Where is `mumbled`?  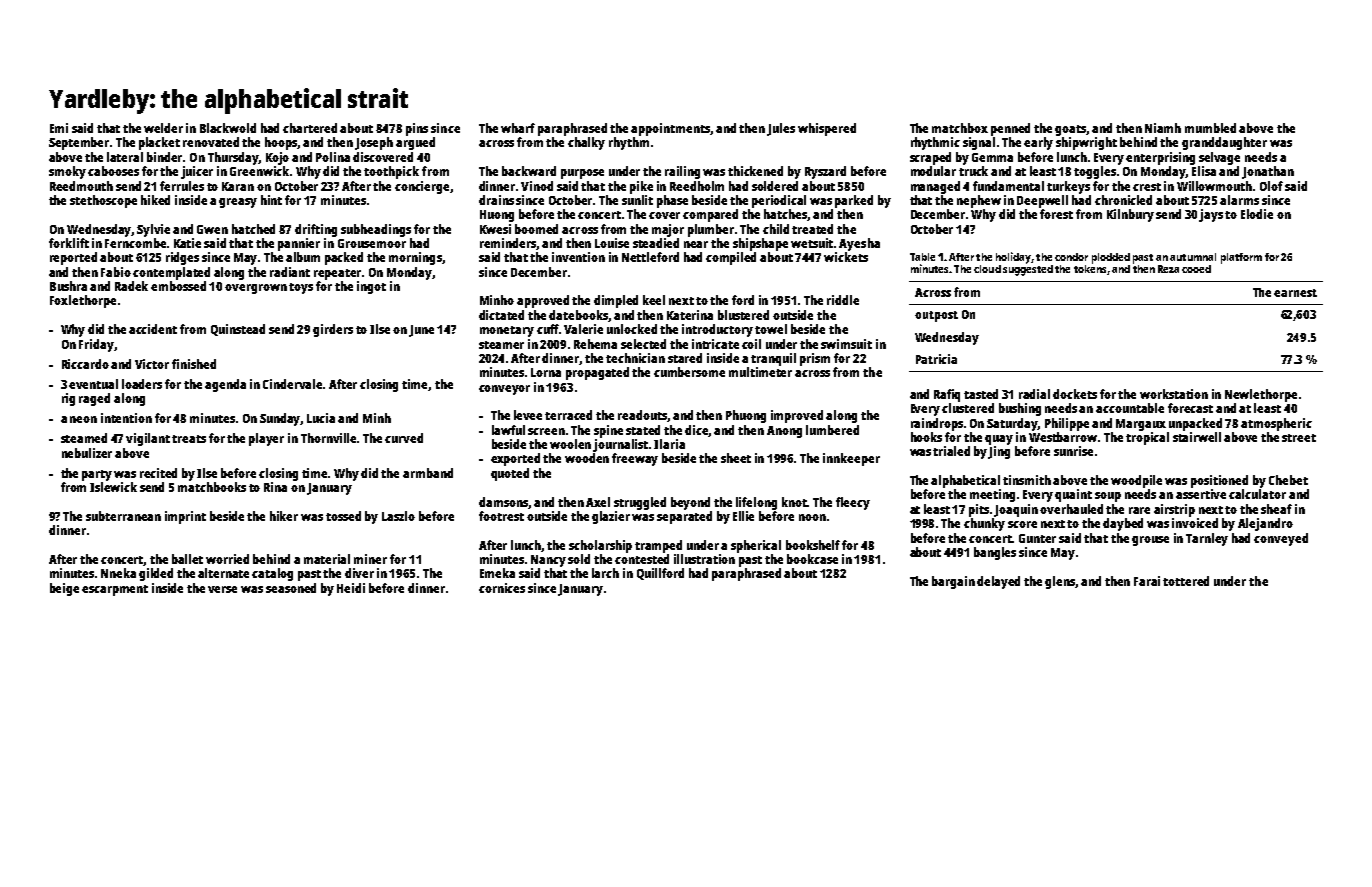
mumbled is located at coordinates (1210, 128).
